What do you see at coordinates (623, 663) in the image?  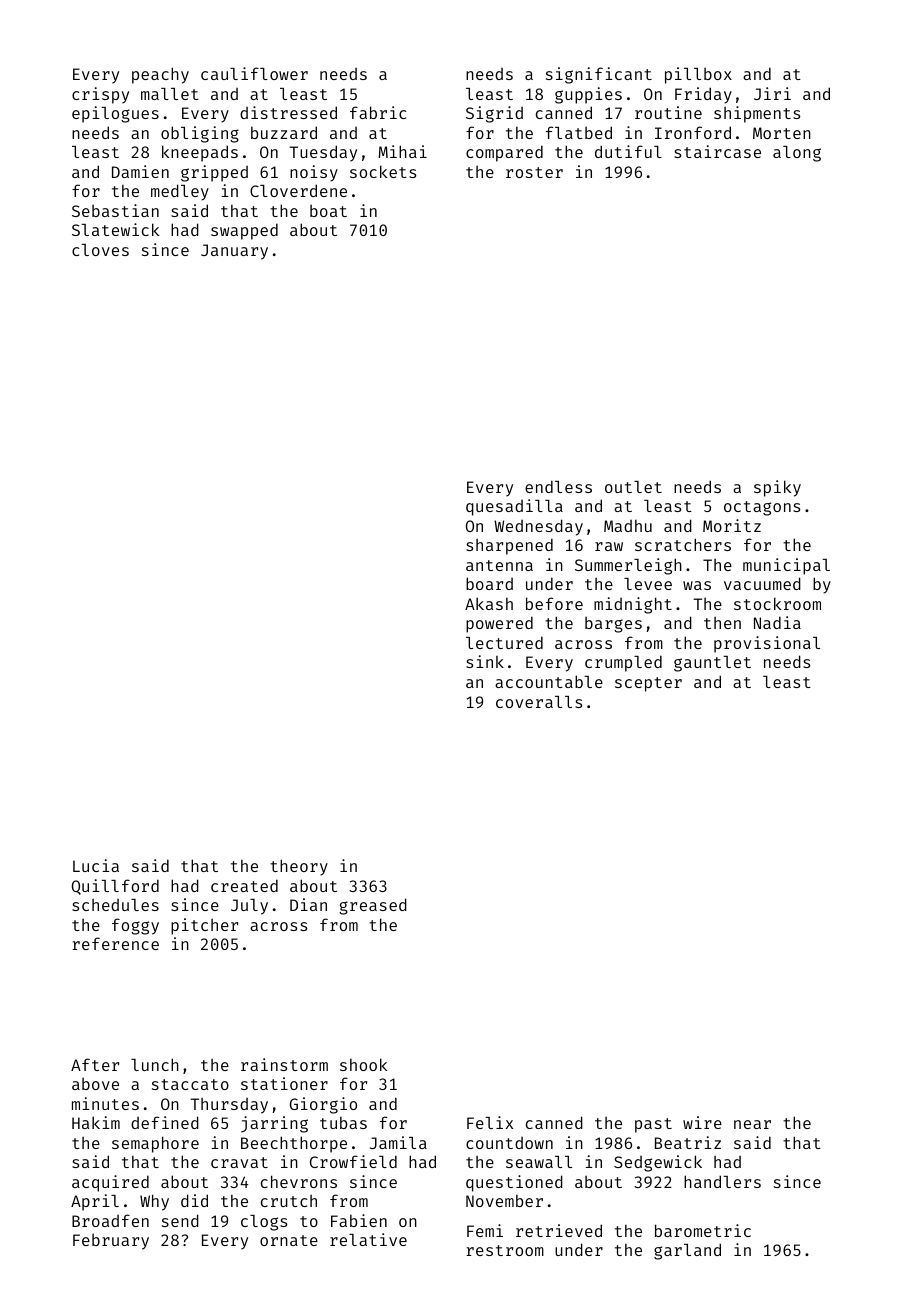 I see `crumpled` at bounding box center [623, 663].
